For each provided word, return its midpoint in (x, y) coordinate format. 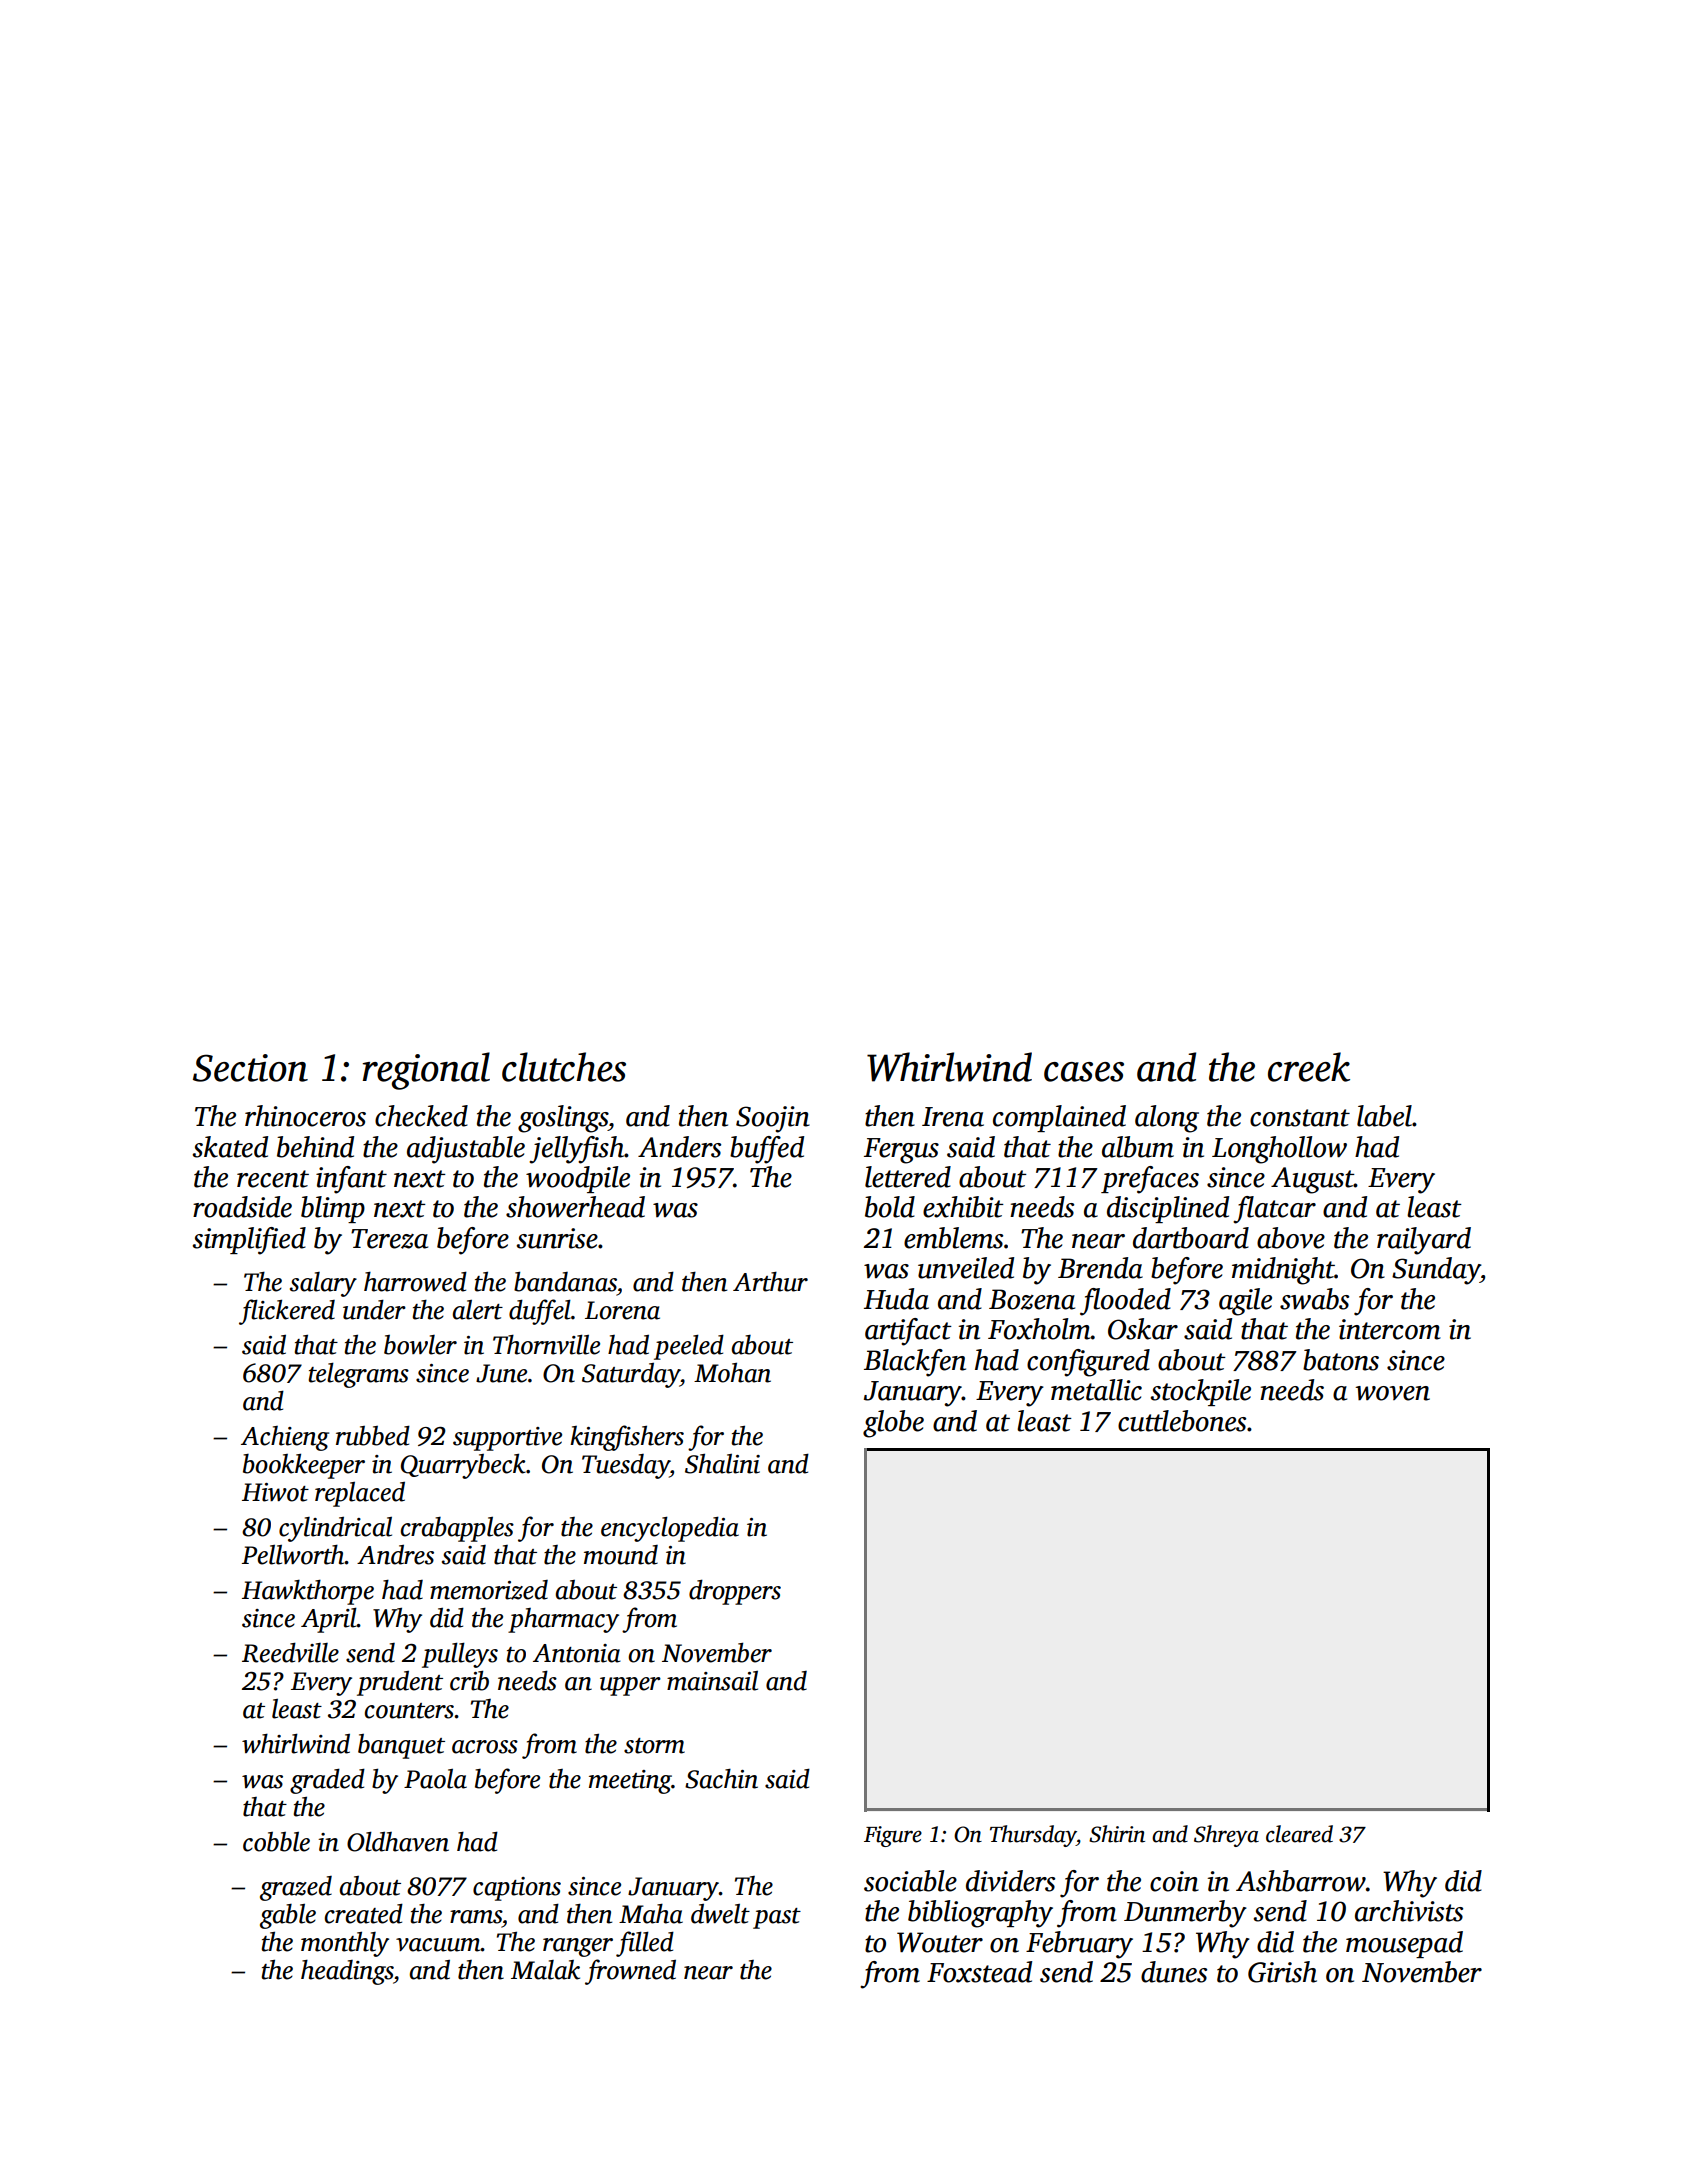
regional (426, 1071)
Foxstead (979, 1972)
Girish (1282, 1972)
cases (1084, 1072)
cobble (276, 1842)
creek (1309, 1067)
